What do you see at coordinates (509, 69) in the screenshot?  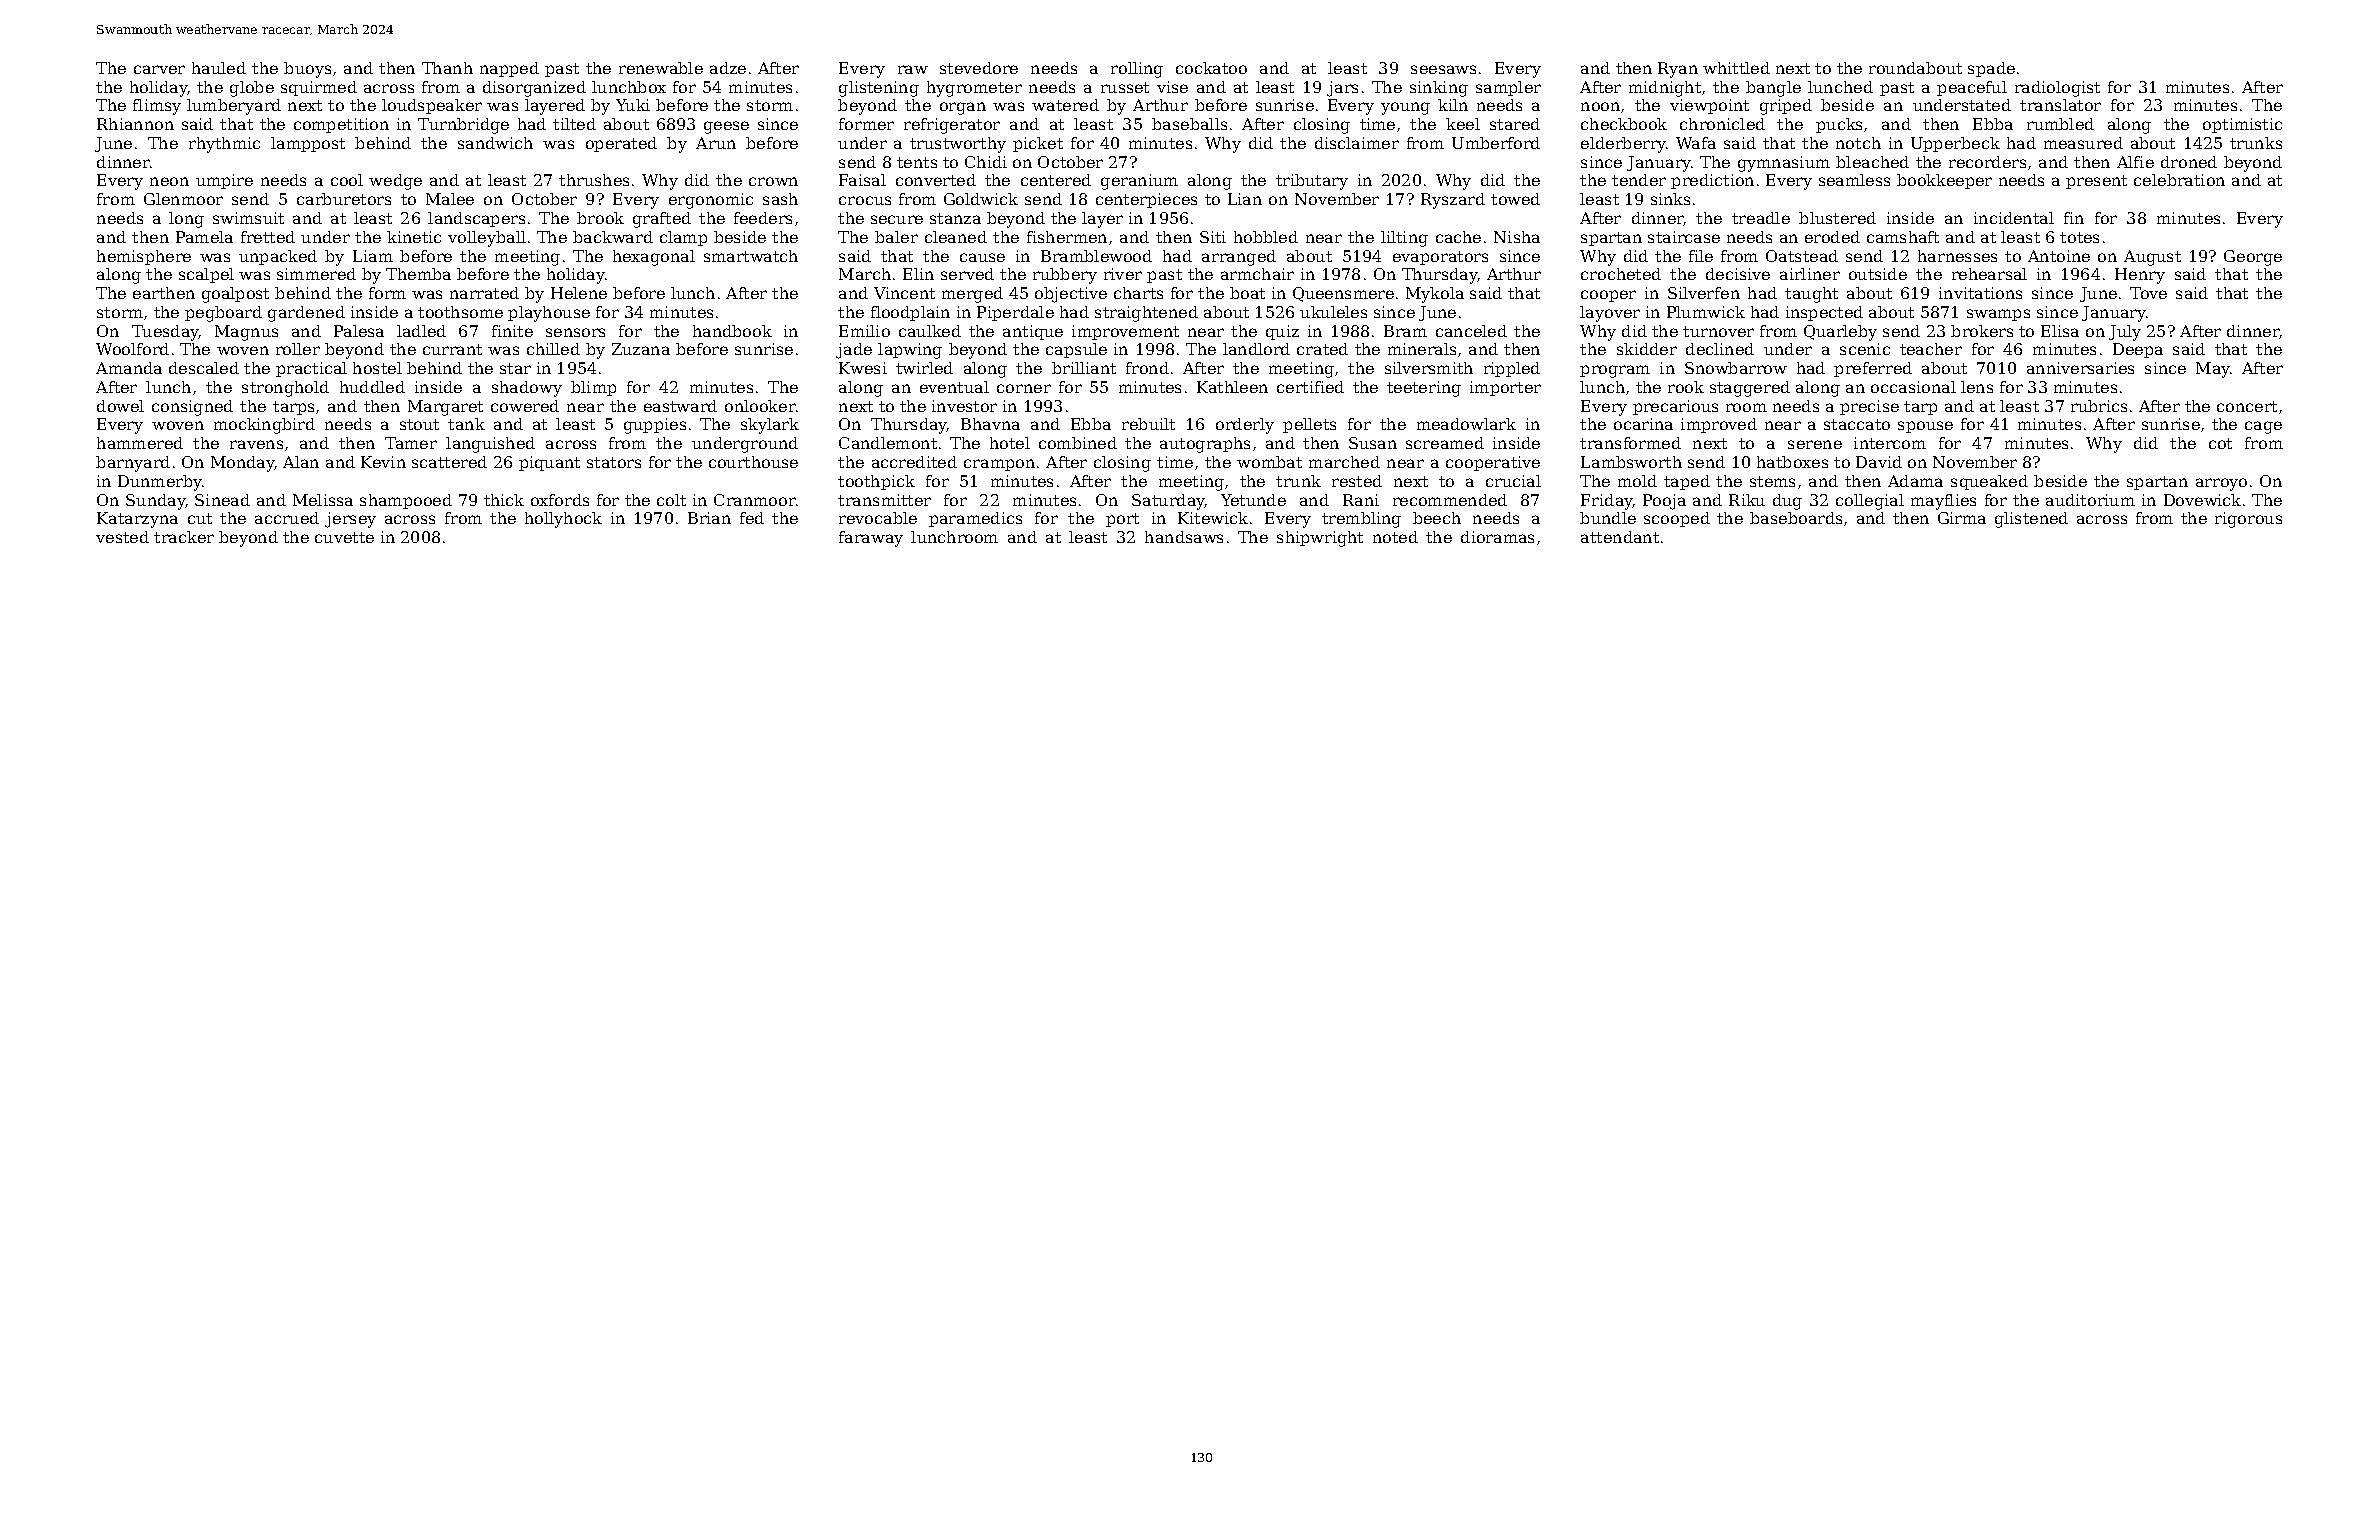 I see `napped` at bounding box center [509, 69].
